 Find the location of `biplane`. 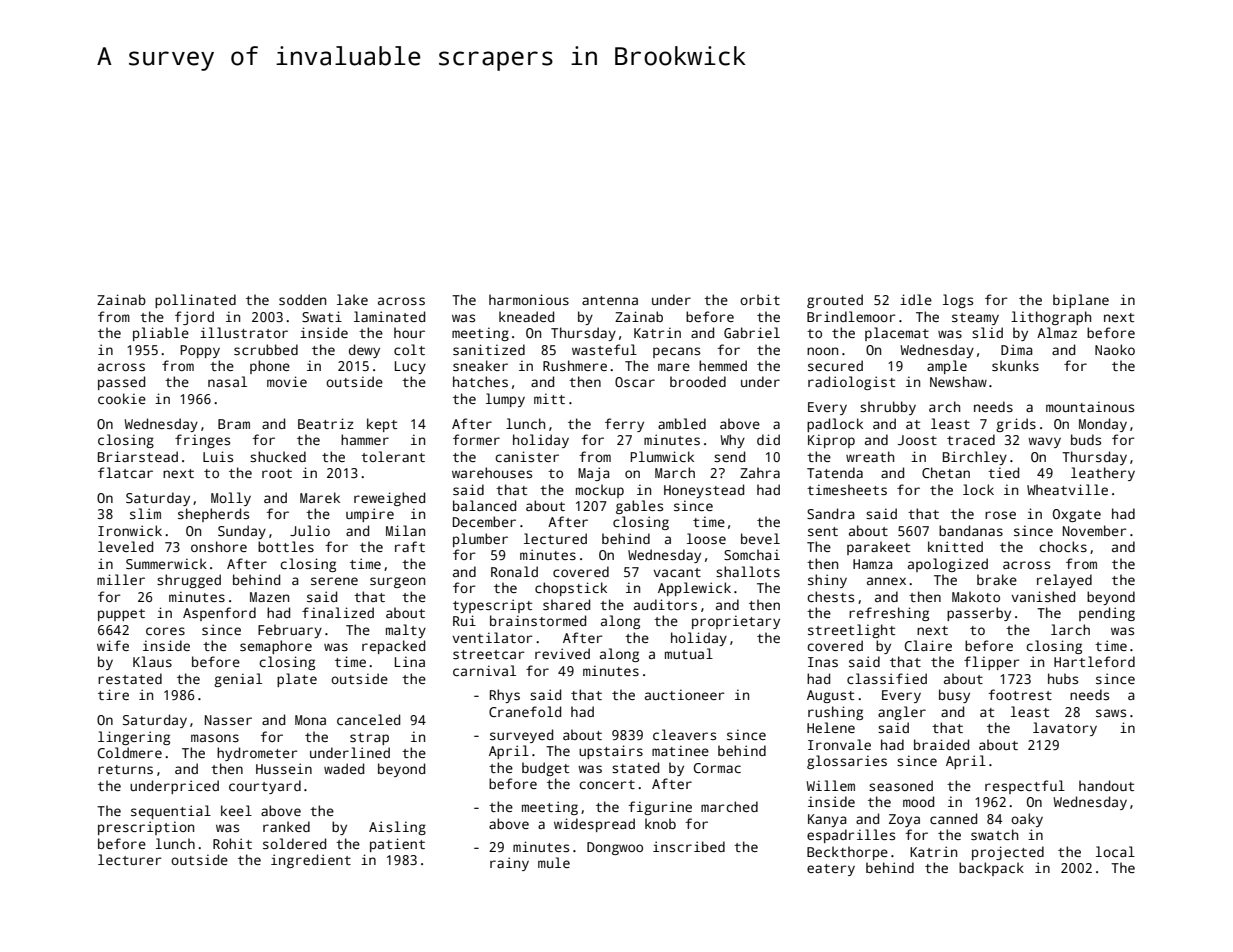

biplane is located at coordinates (1081, 301).
